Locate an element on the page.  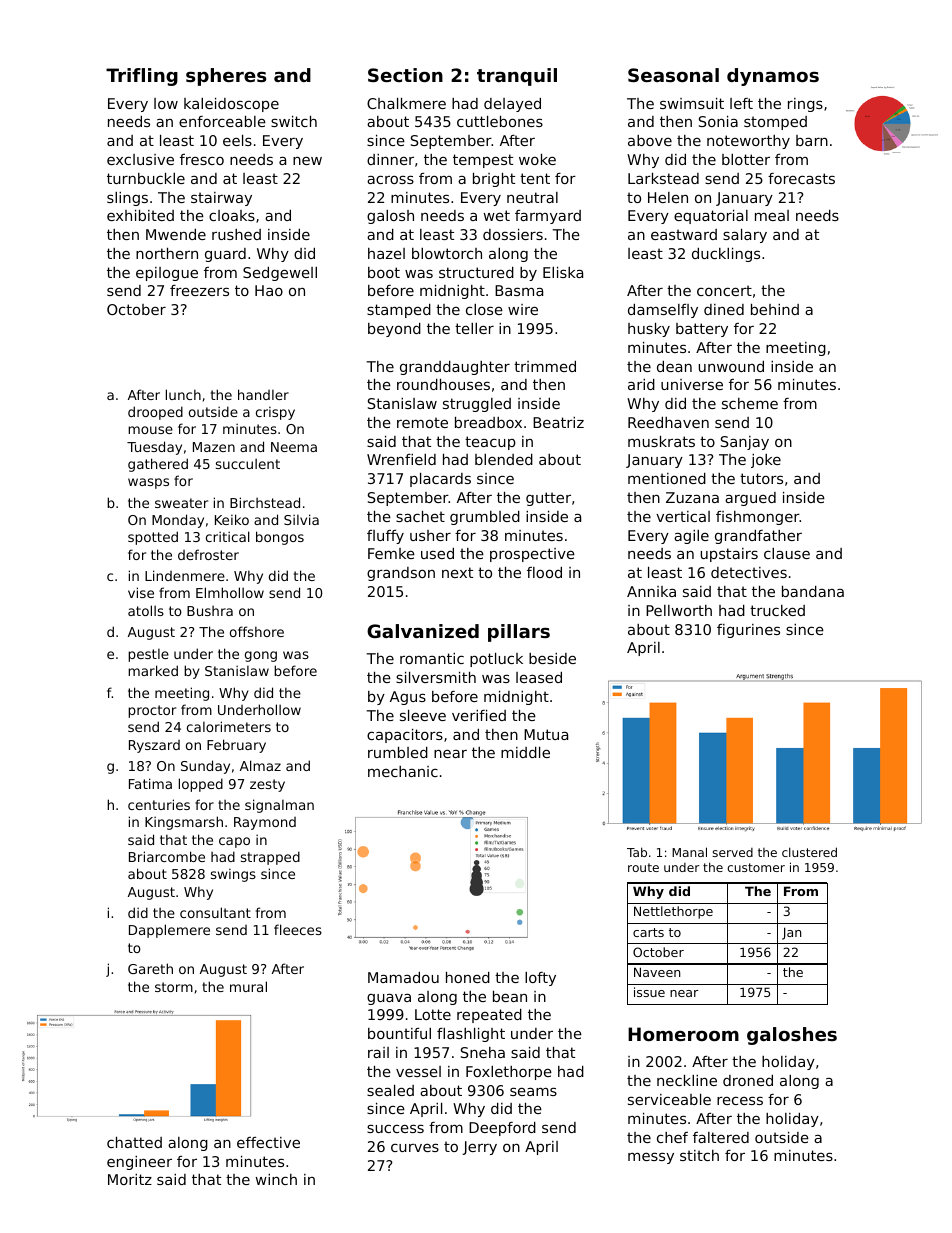
Seasonal is located at coordinates (673, 75).
